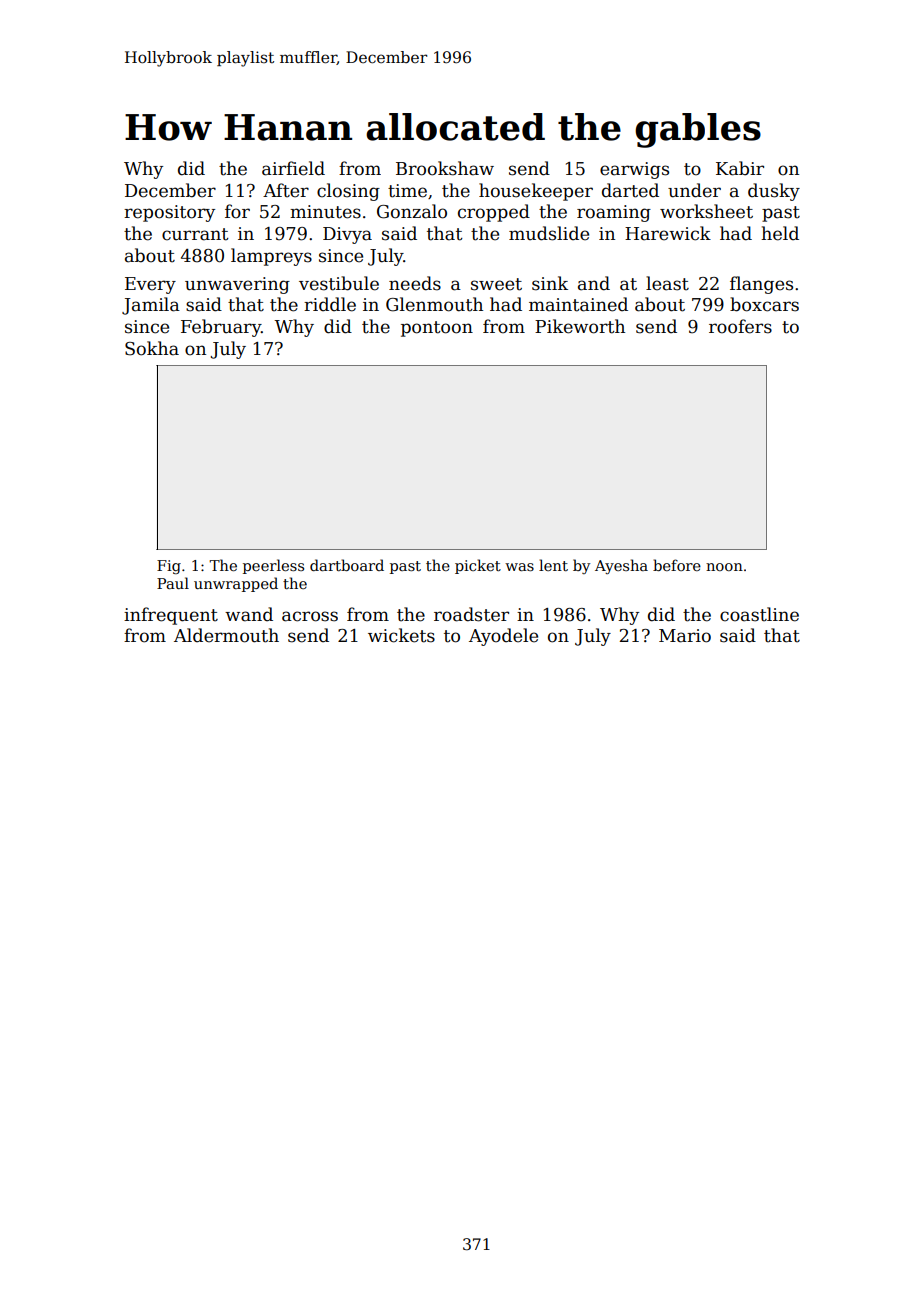 The height and width of the page is (1314, 924). What do you see at coordinates (226, 635) in the page?
I see `Aldermouth` at bounding box center [226, 635].
